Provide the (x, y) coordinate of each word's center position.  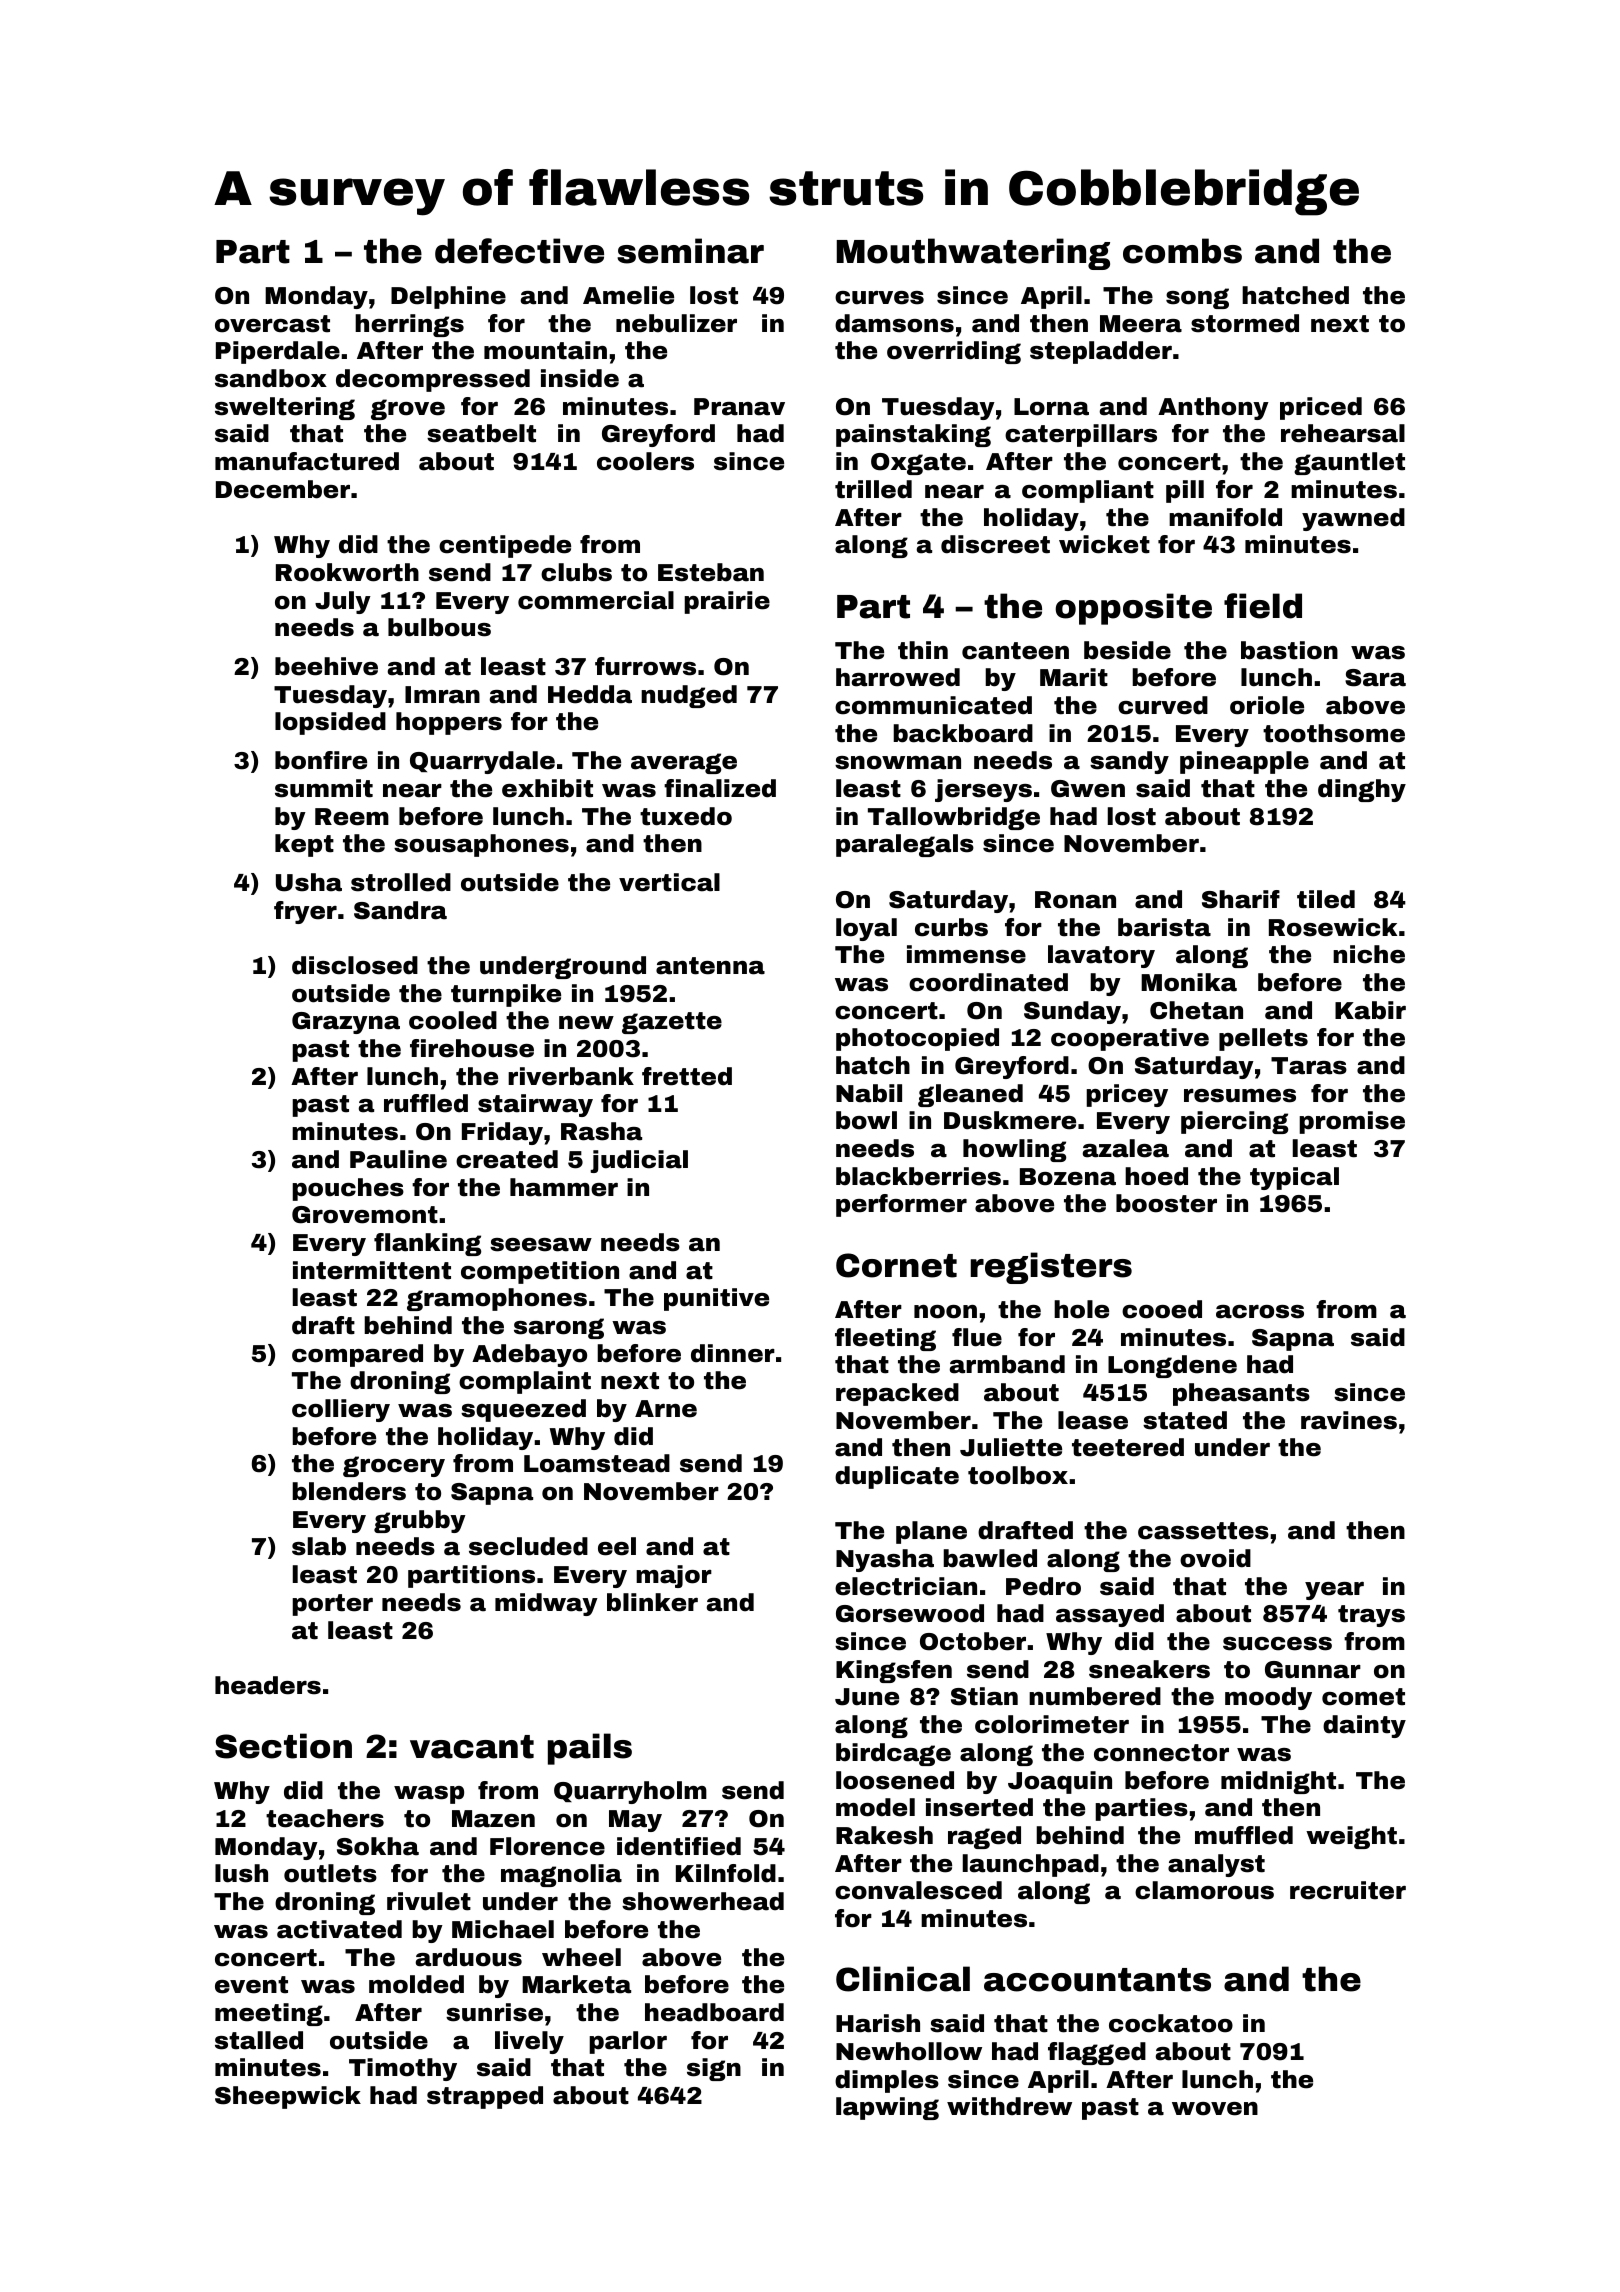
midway (546, 1604)
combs (1182, 251)
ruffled (426, 1103)
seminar (690, 251)
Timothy (403, 2069)
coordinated (988, 982)
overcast (272, 324)
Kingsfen (894, 1671)
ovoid (1215, 1558)
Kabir (1370, 1010)
